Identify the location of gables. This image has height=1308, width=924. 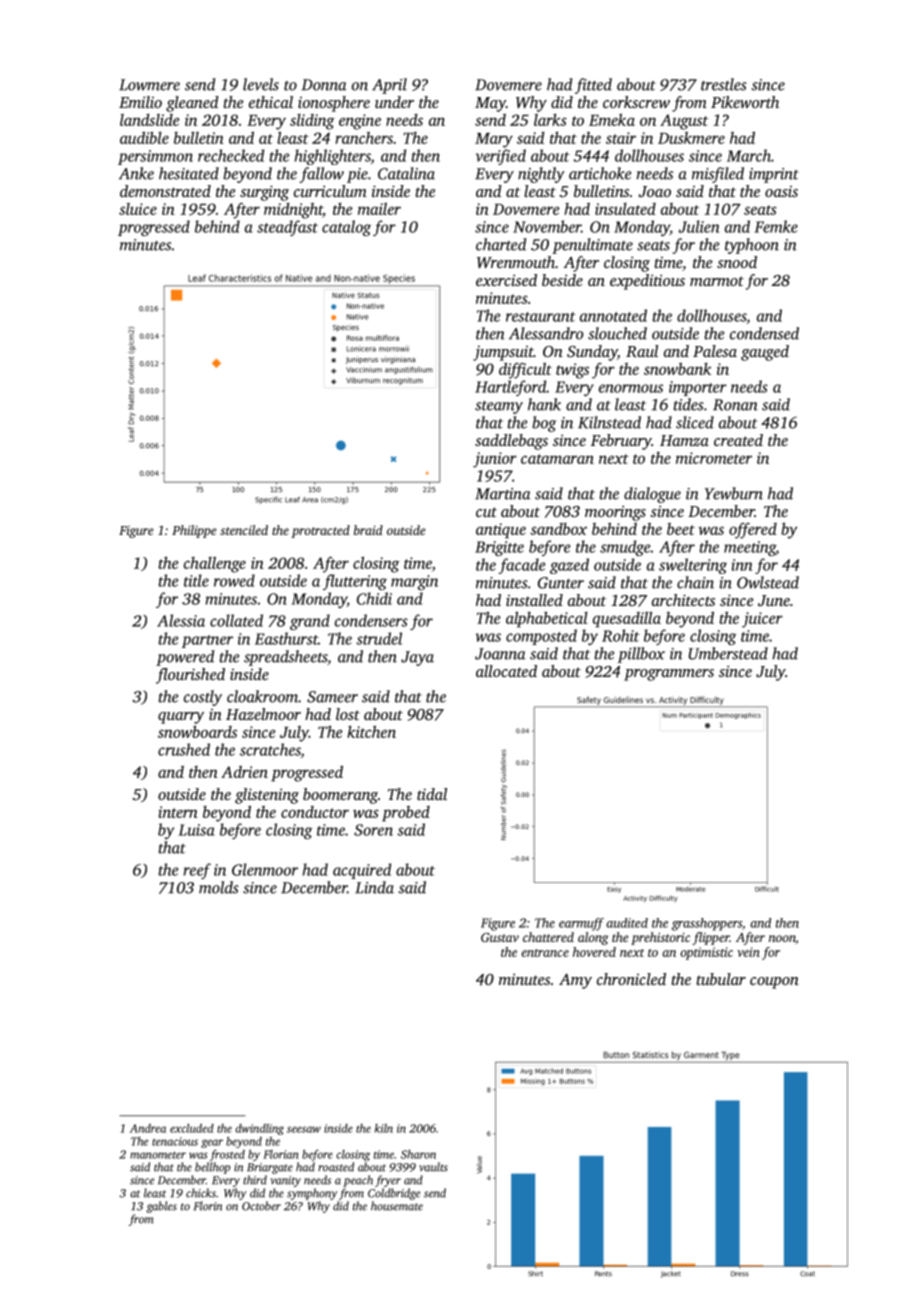
(161, 1207).
